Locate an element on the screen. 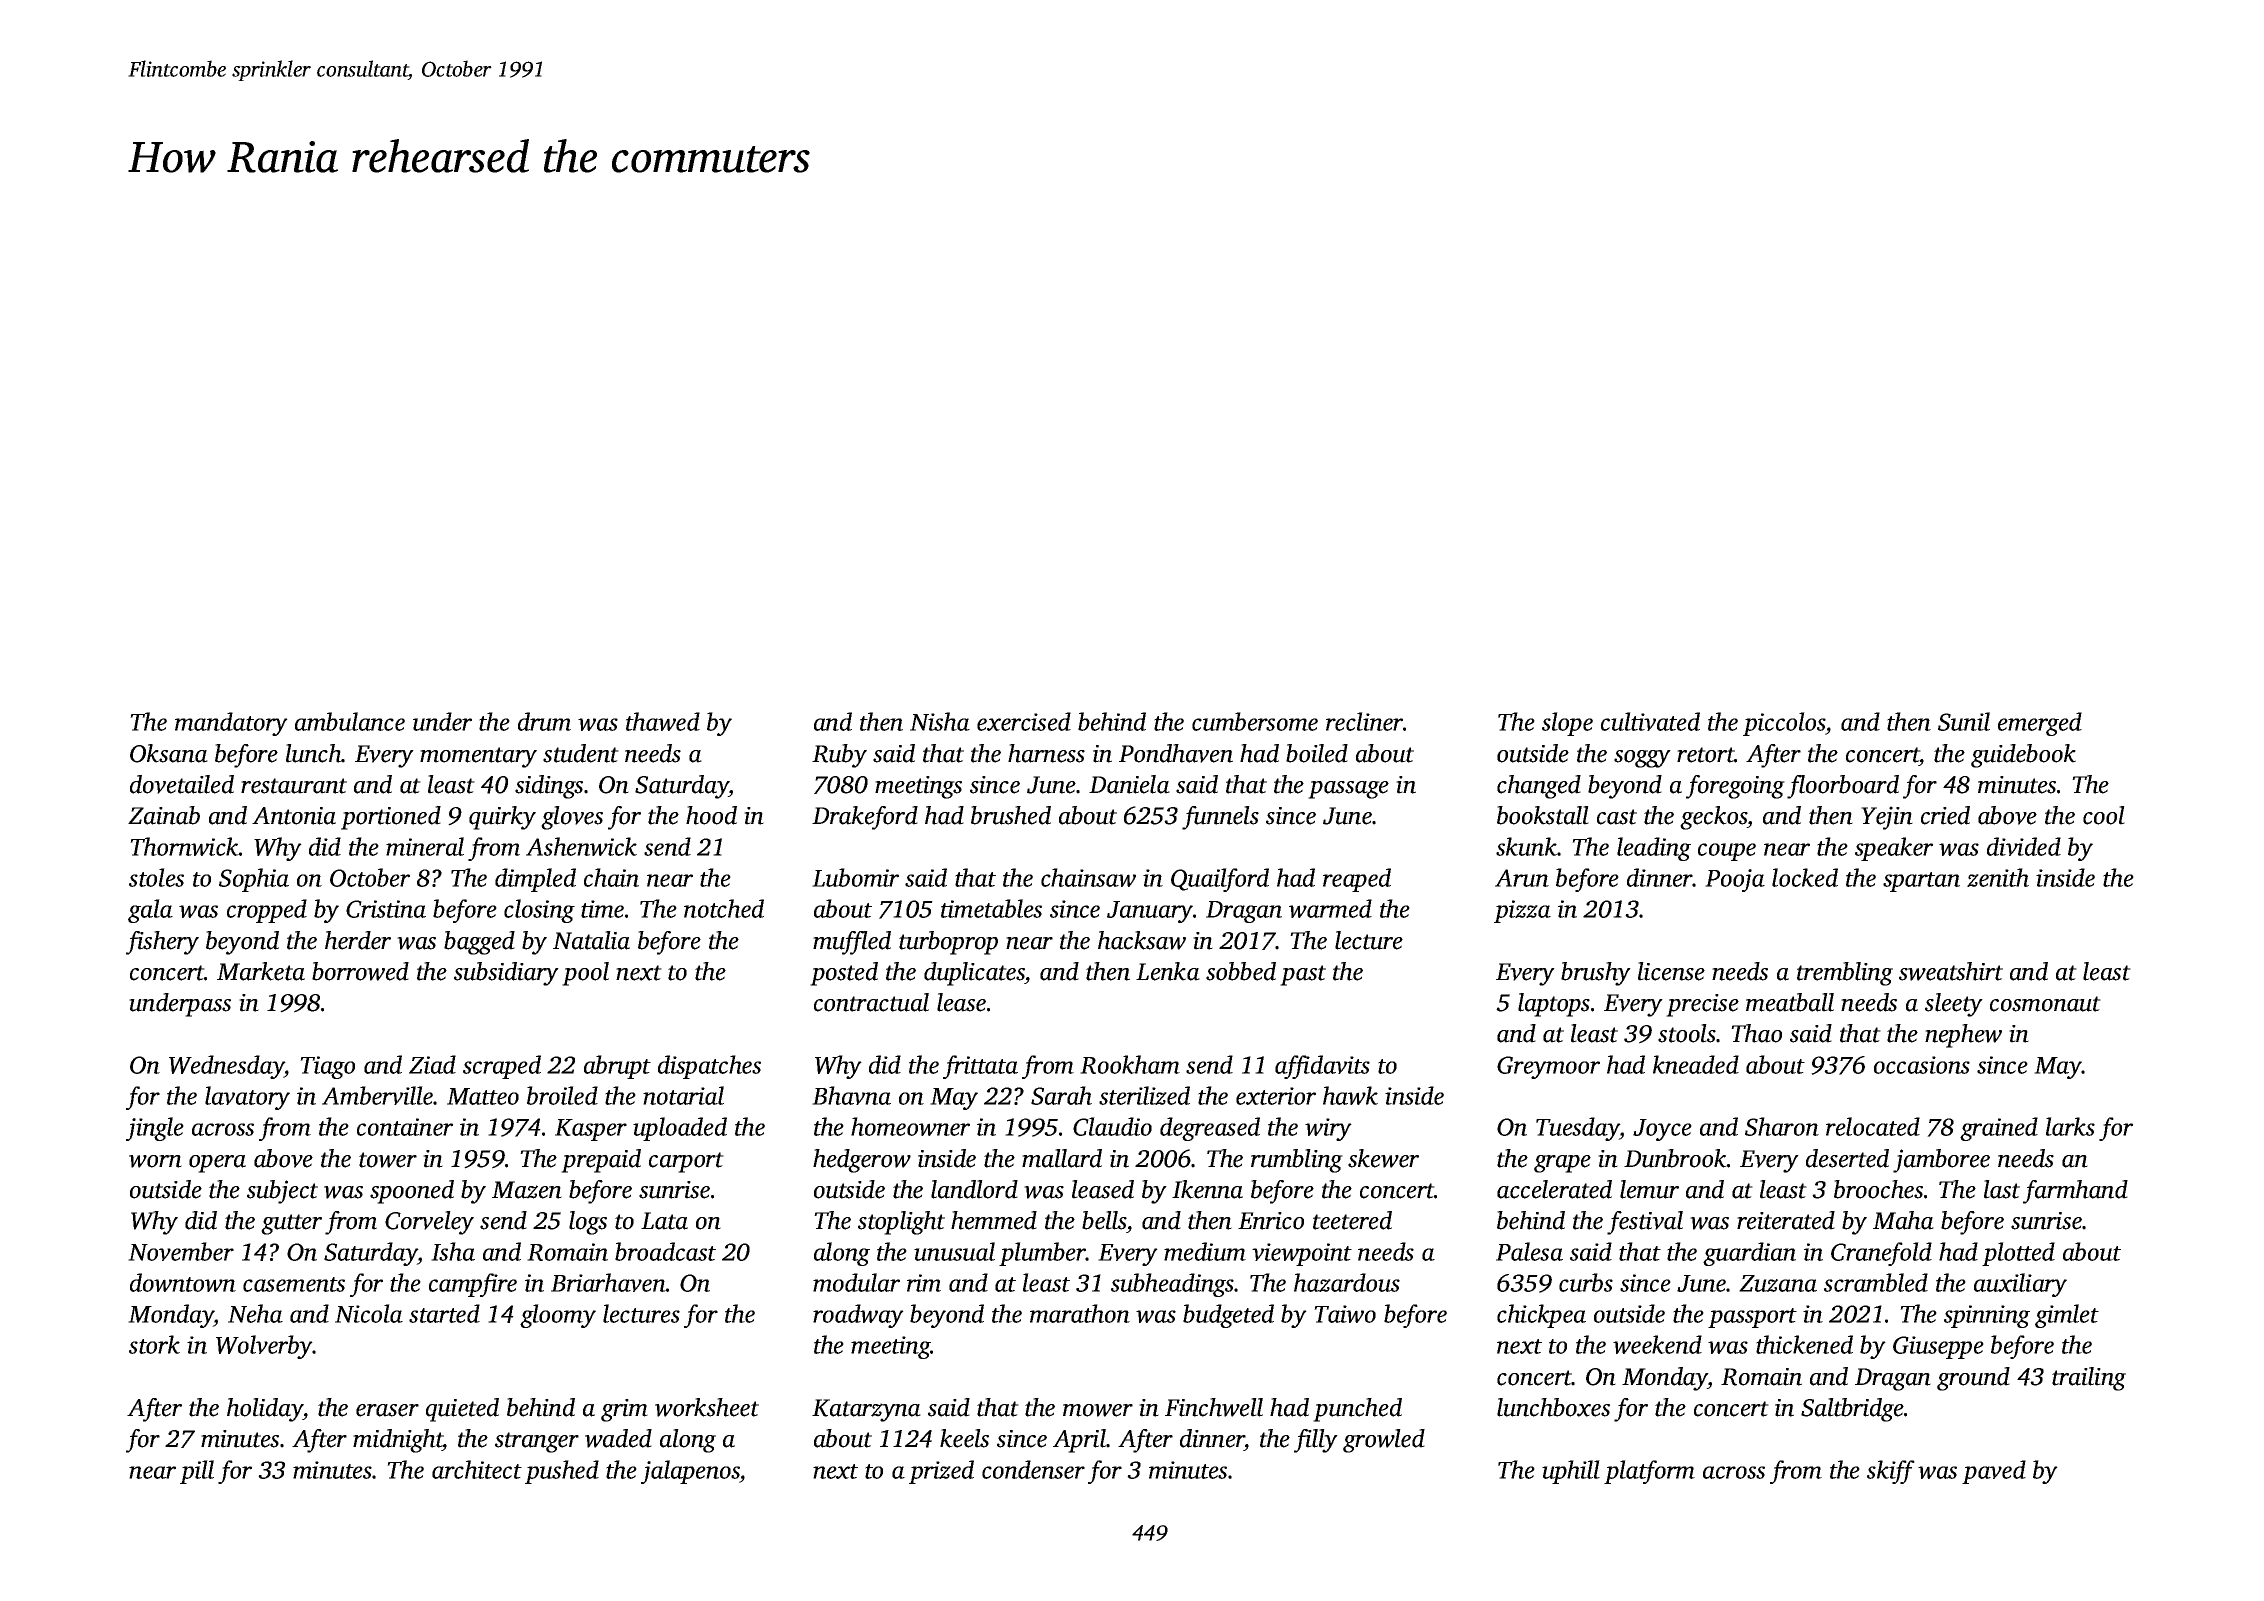 The image size is (2264, 1601). muffled is located at coordinates (852, 943).
